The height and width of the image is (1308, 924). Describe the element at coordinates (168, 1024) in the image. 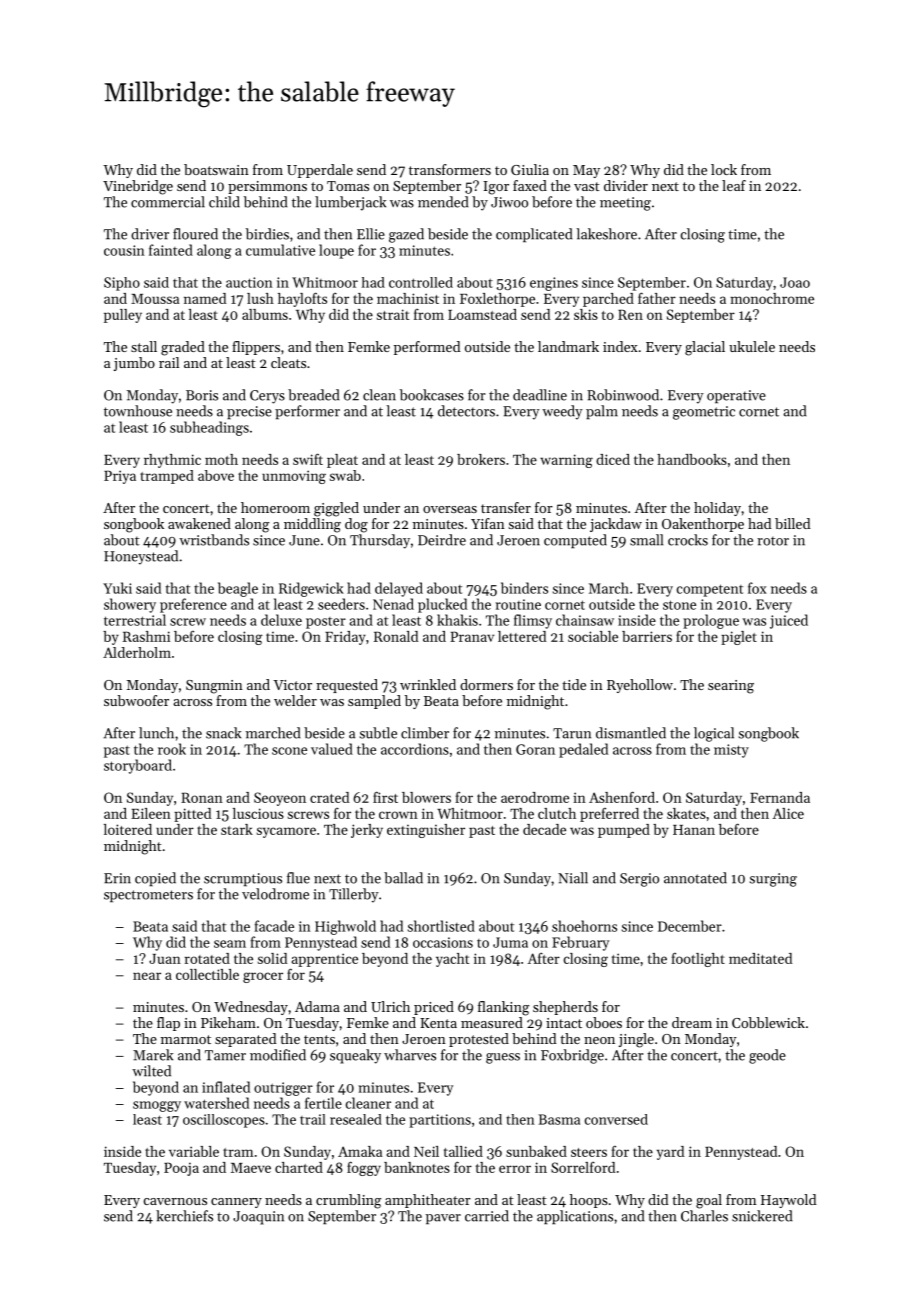

I see `flap` at that location.
